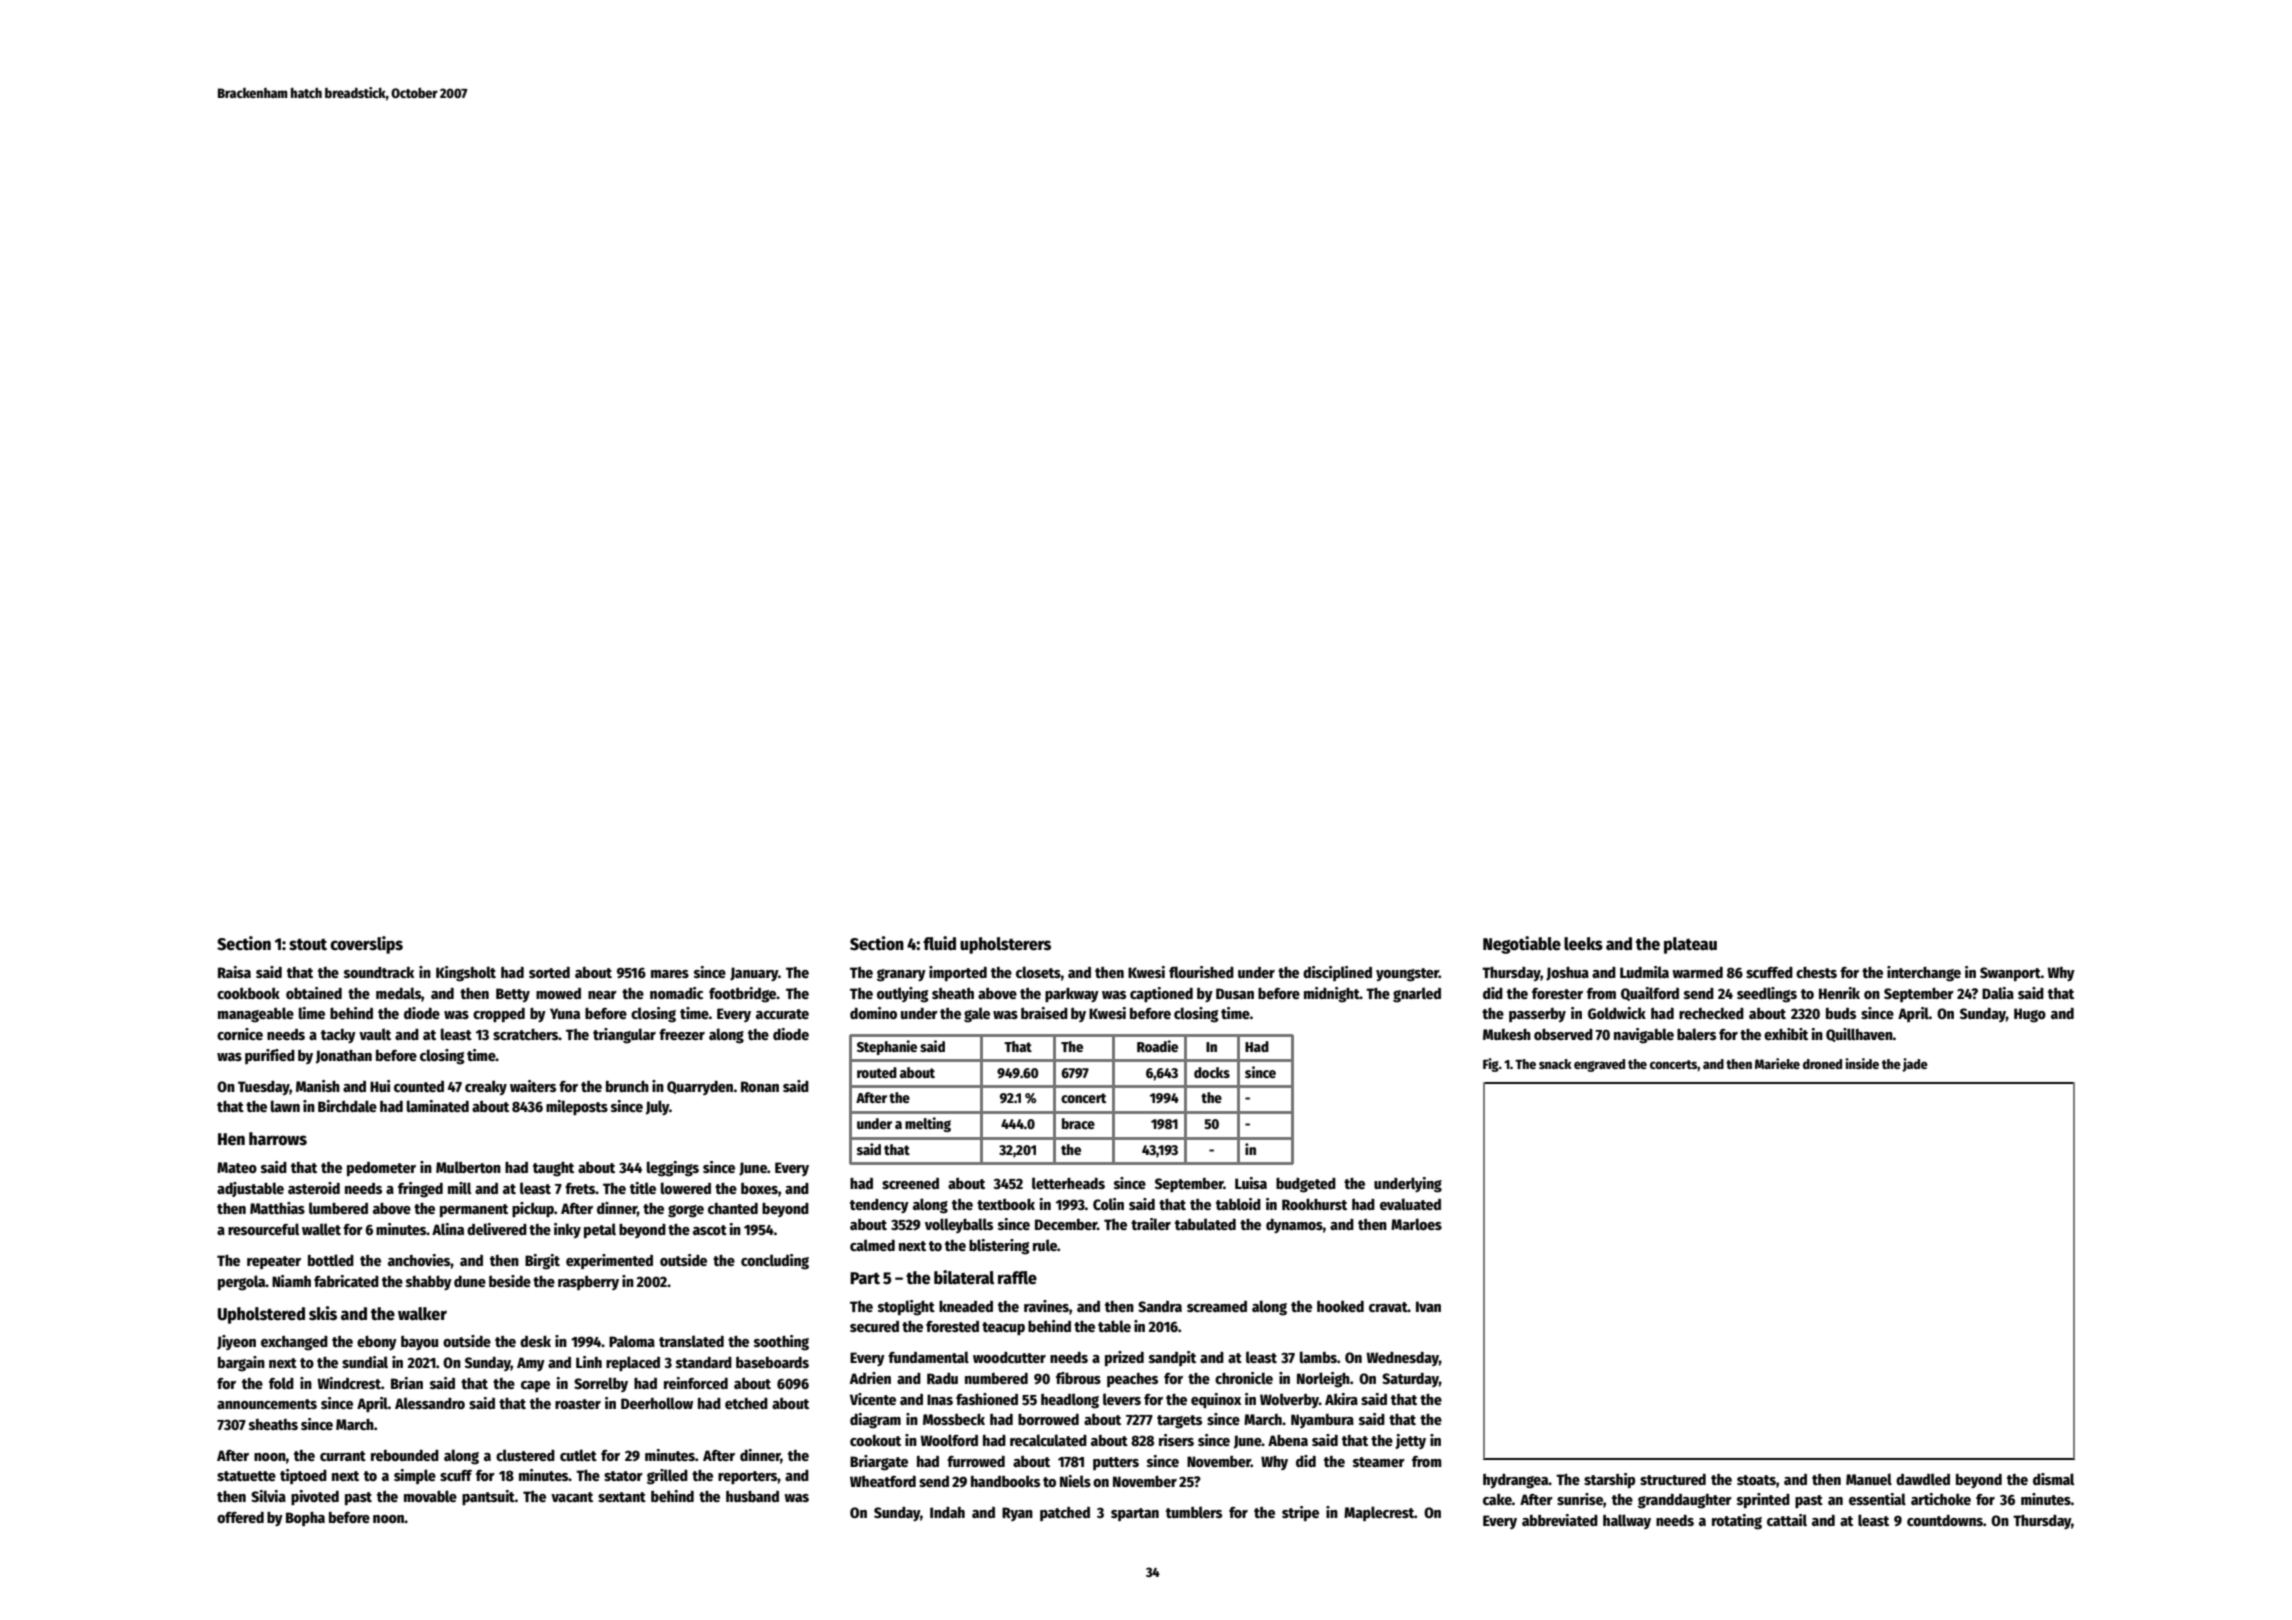 The width and height of the screenshot is (2292, 1620). Describe the element at coordinates (887, 1047) in the screenshot. I see `Stephanie` at that location.
